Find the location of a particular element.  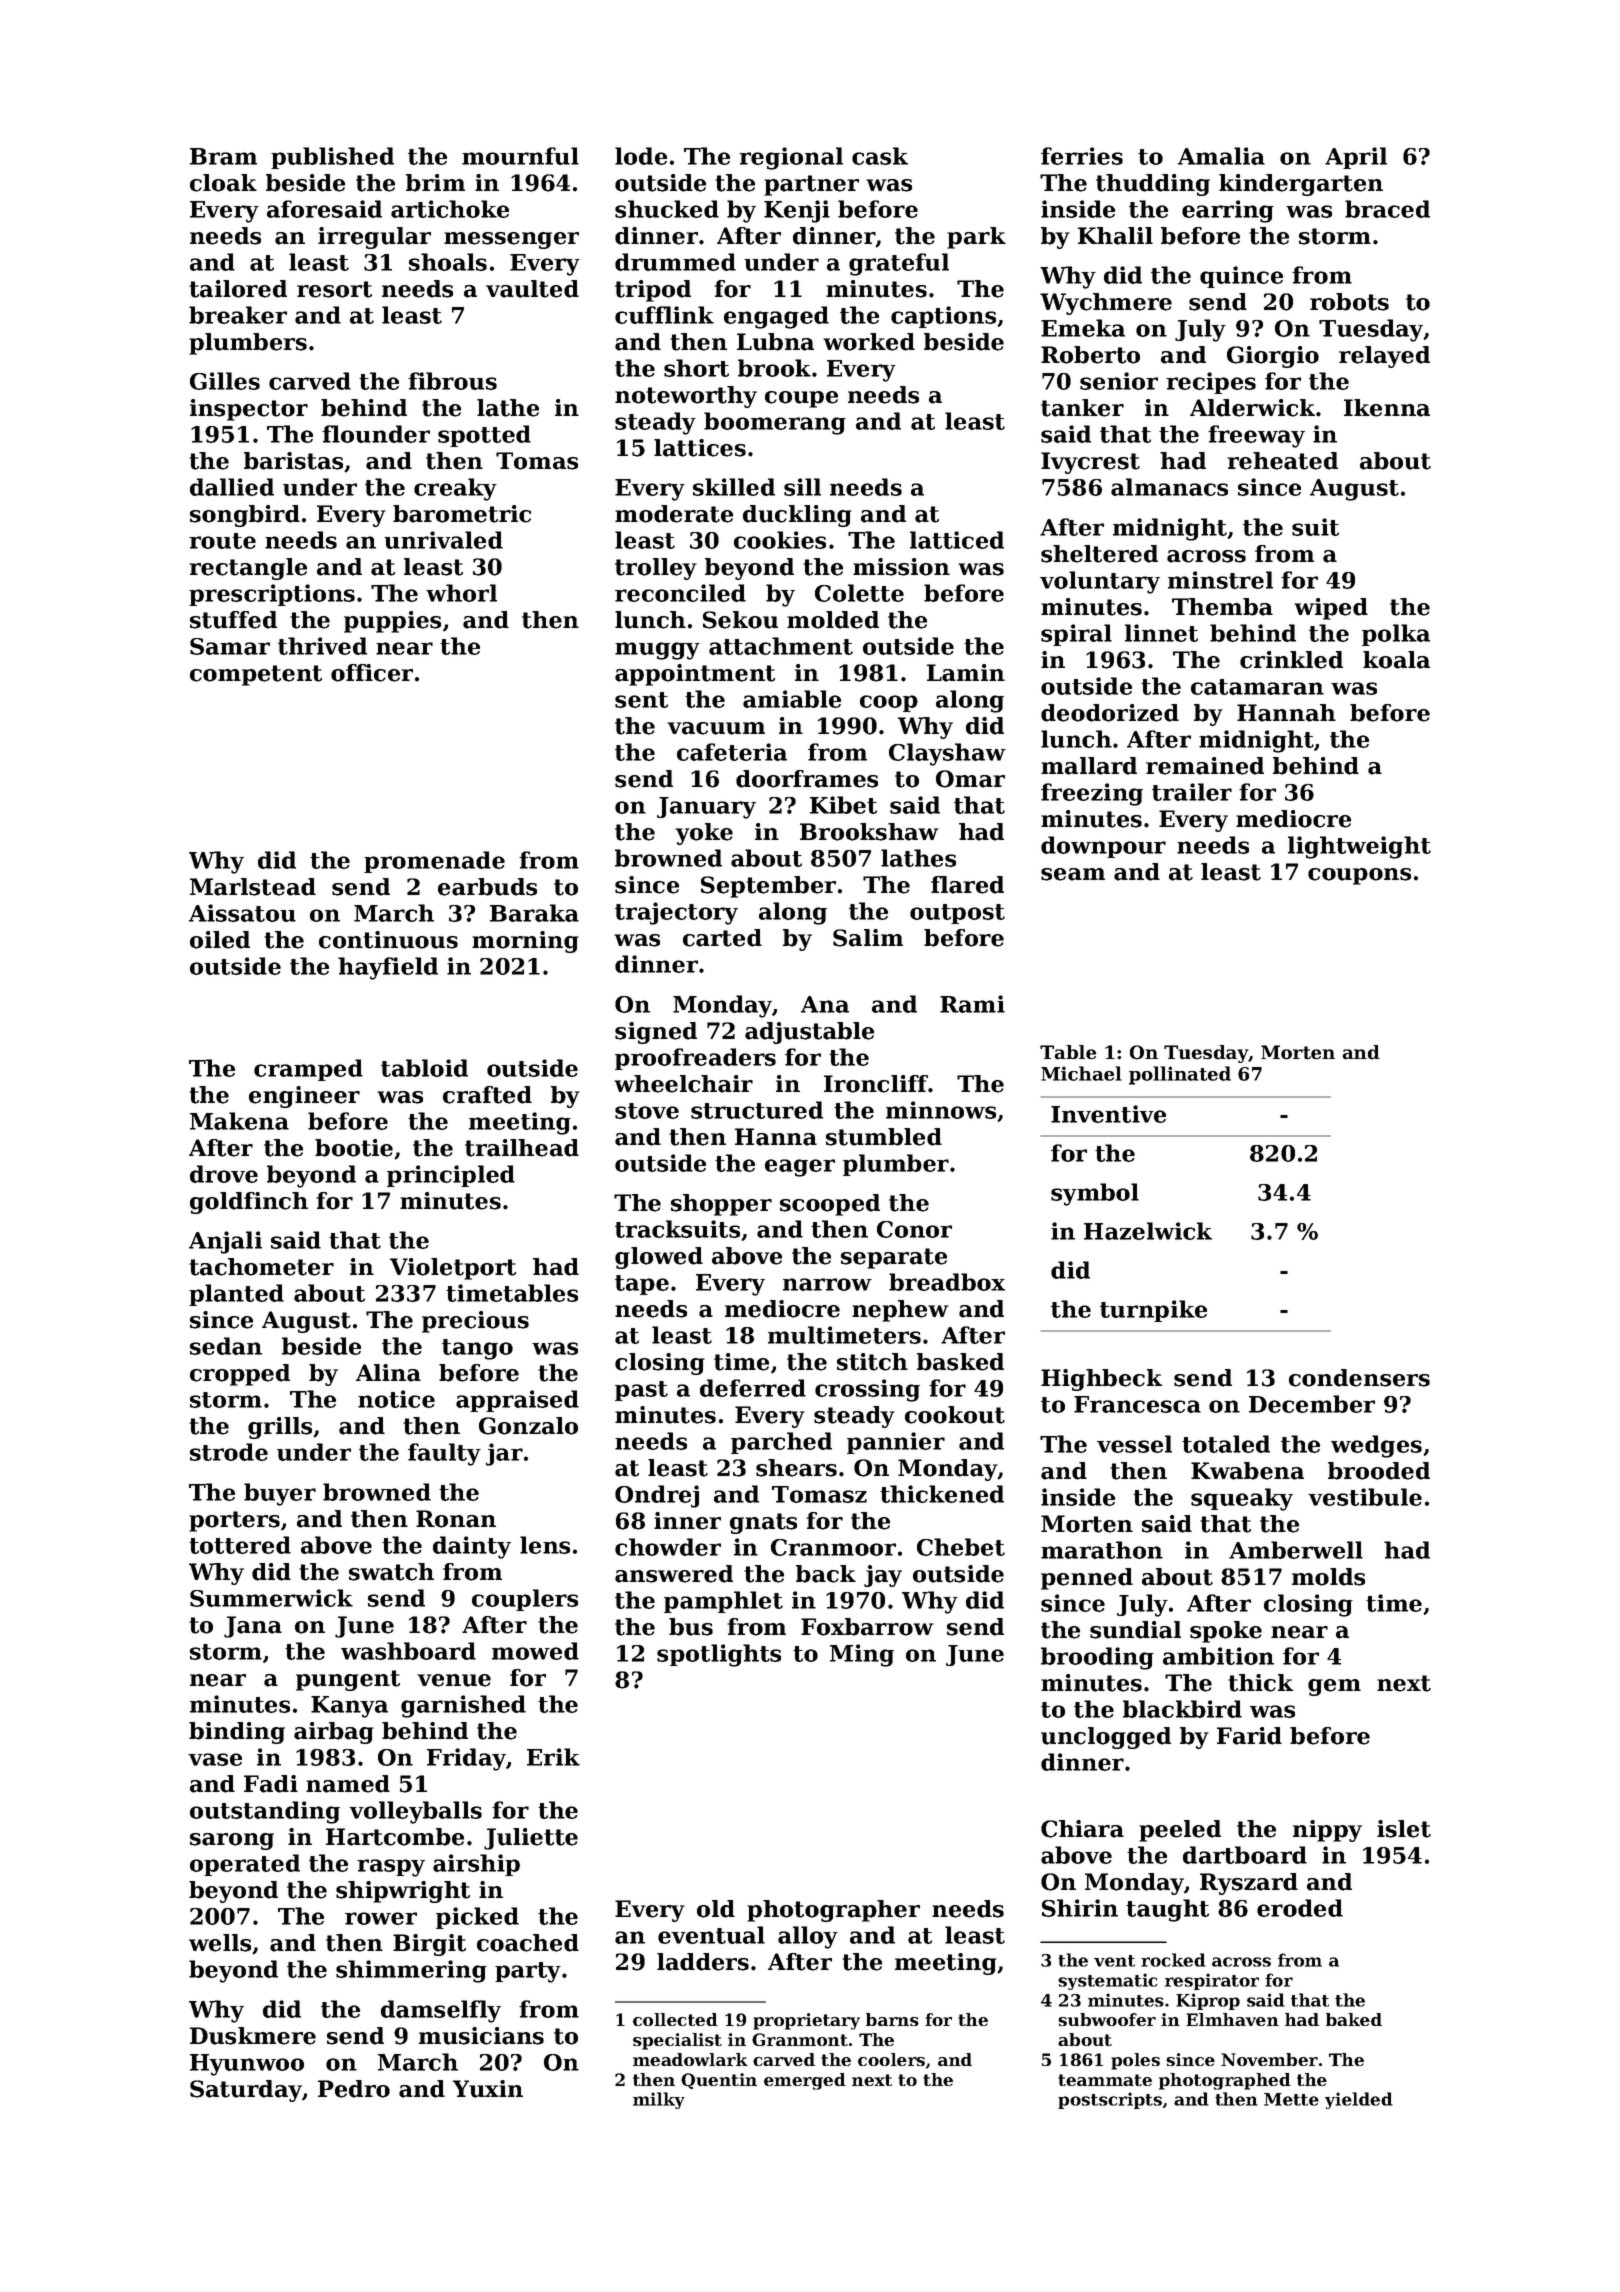

Bram is located at coordinates (223, 156).
